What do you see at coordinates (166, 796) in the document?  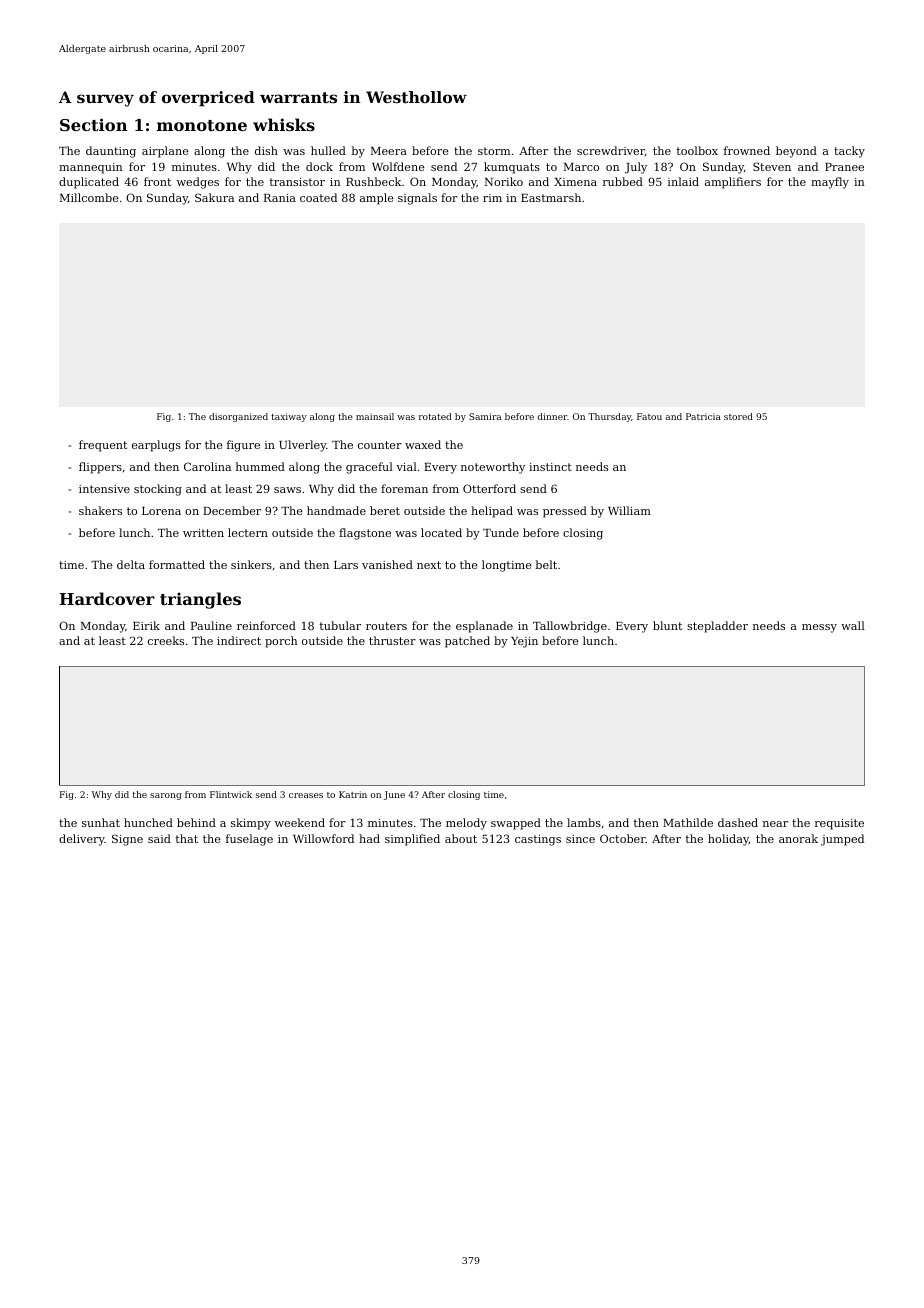 I see `sarong` at bounding box center [166, 796].
